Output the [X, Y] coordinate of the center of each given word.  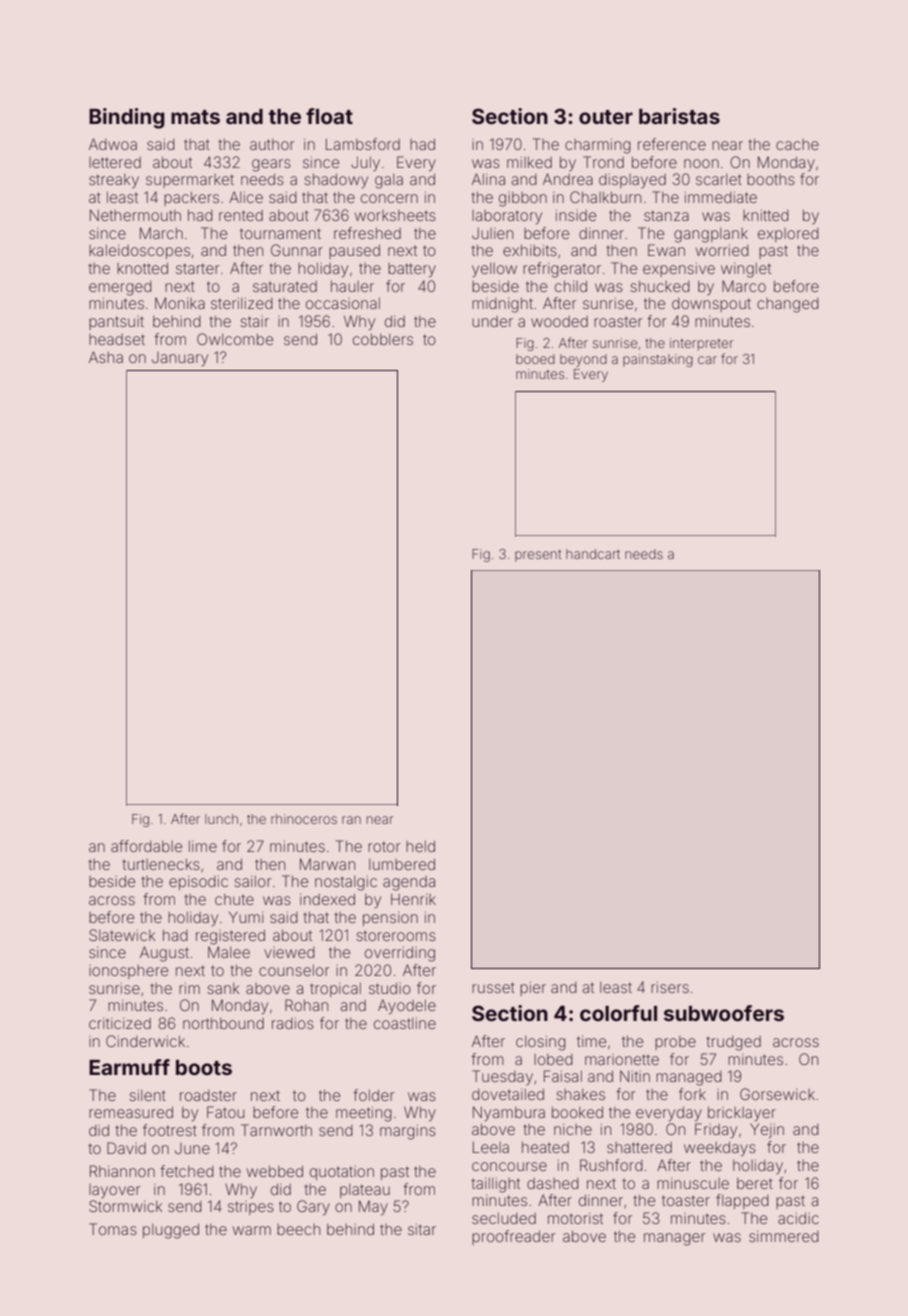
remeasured [131, 1112]
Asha [106, 357]
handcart [593, 554]
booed [535, 359]
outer [606, 117]
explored [788, 235]
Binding [127, 118]
